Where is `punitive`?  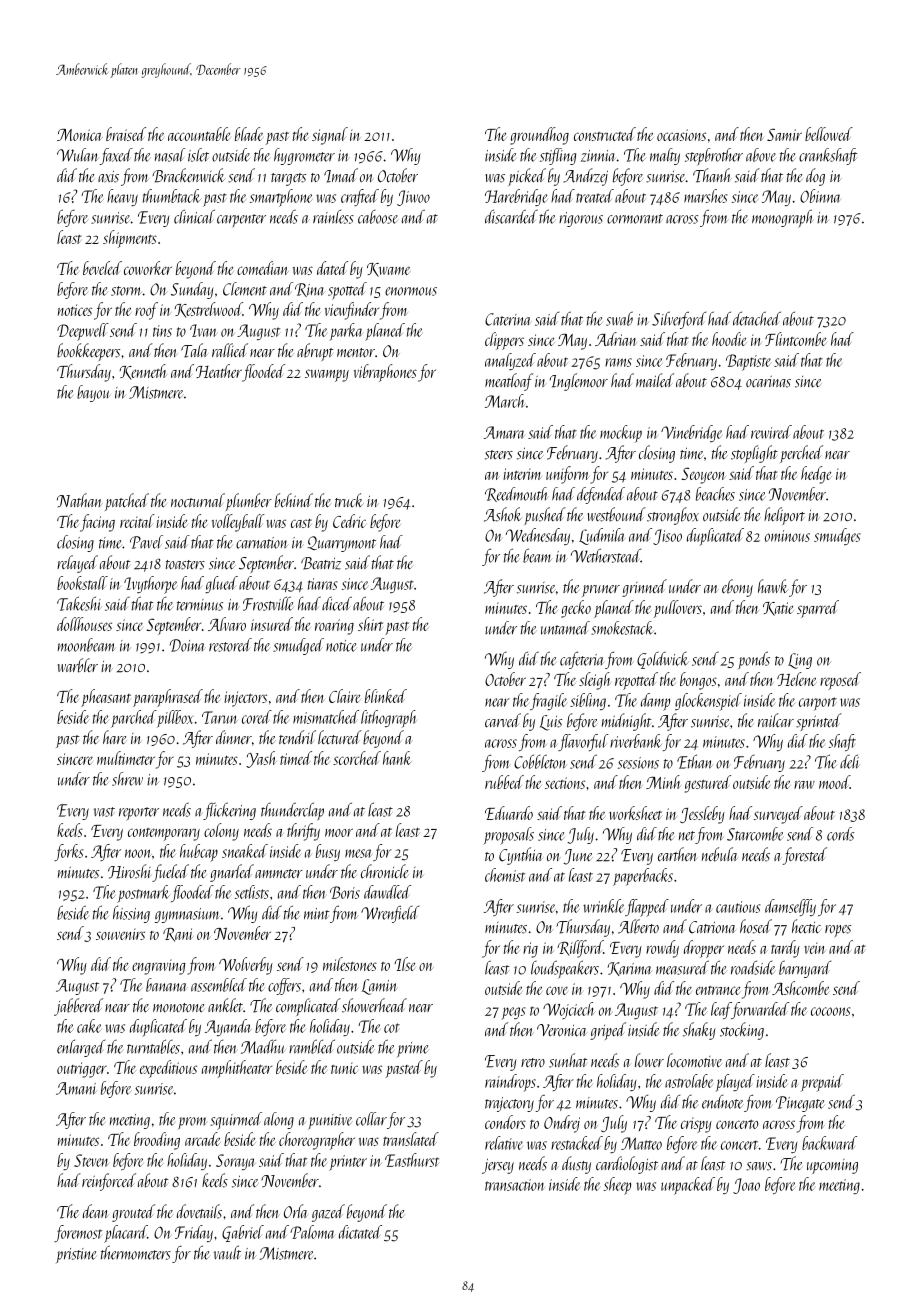 punitive is located at coordinates (331, 1121).
